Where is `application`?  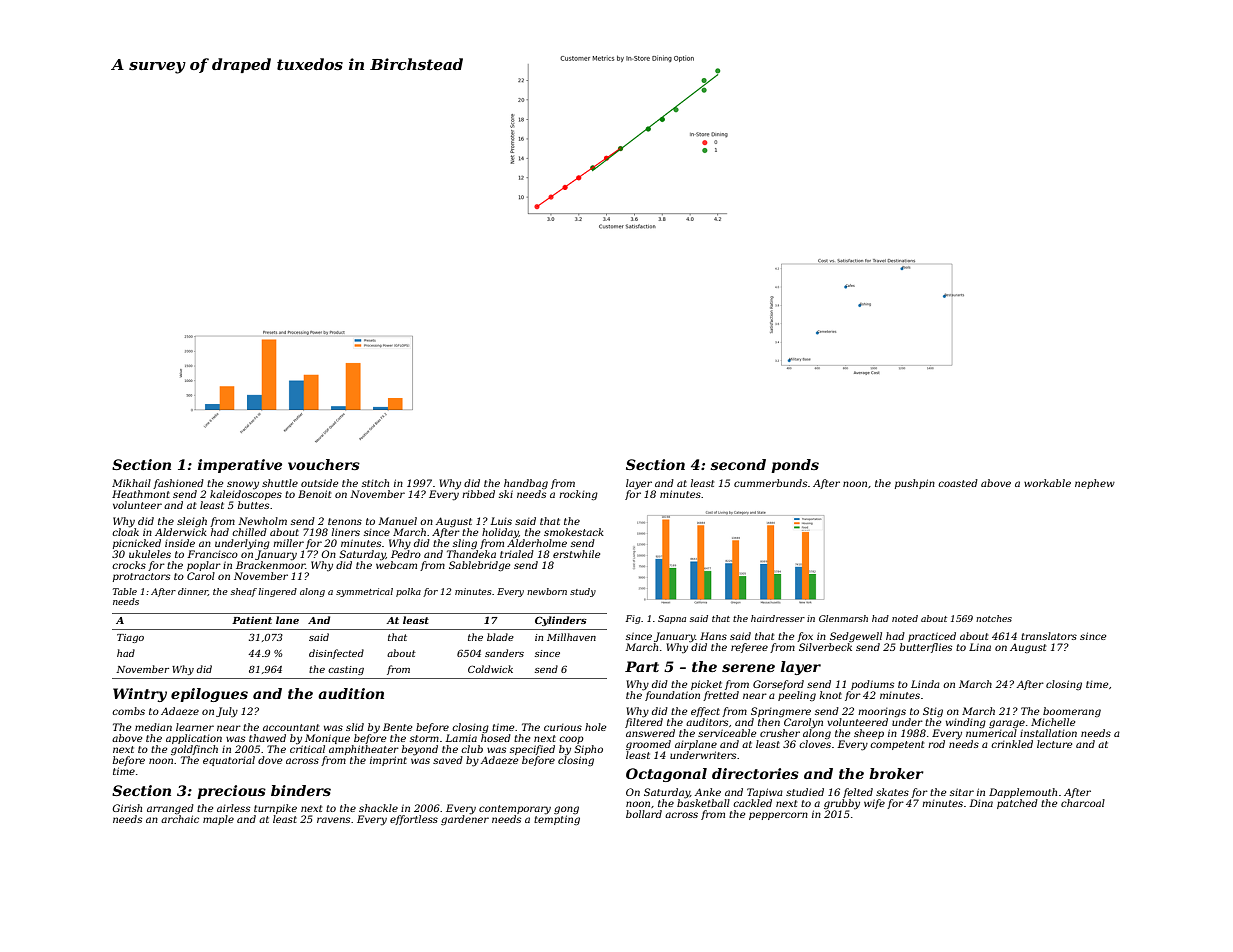
application is located at coordinates (194, 739).
